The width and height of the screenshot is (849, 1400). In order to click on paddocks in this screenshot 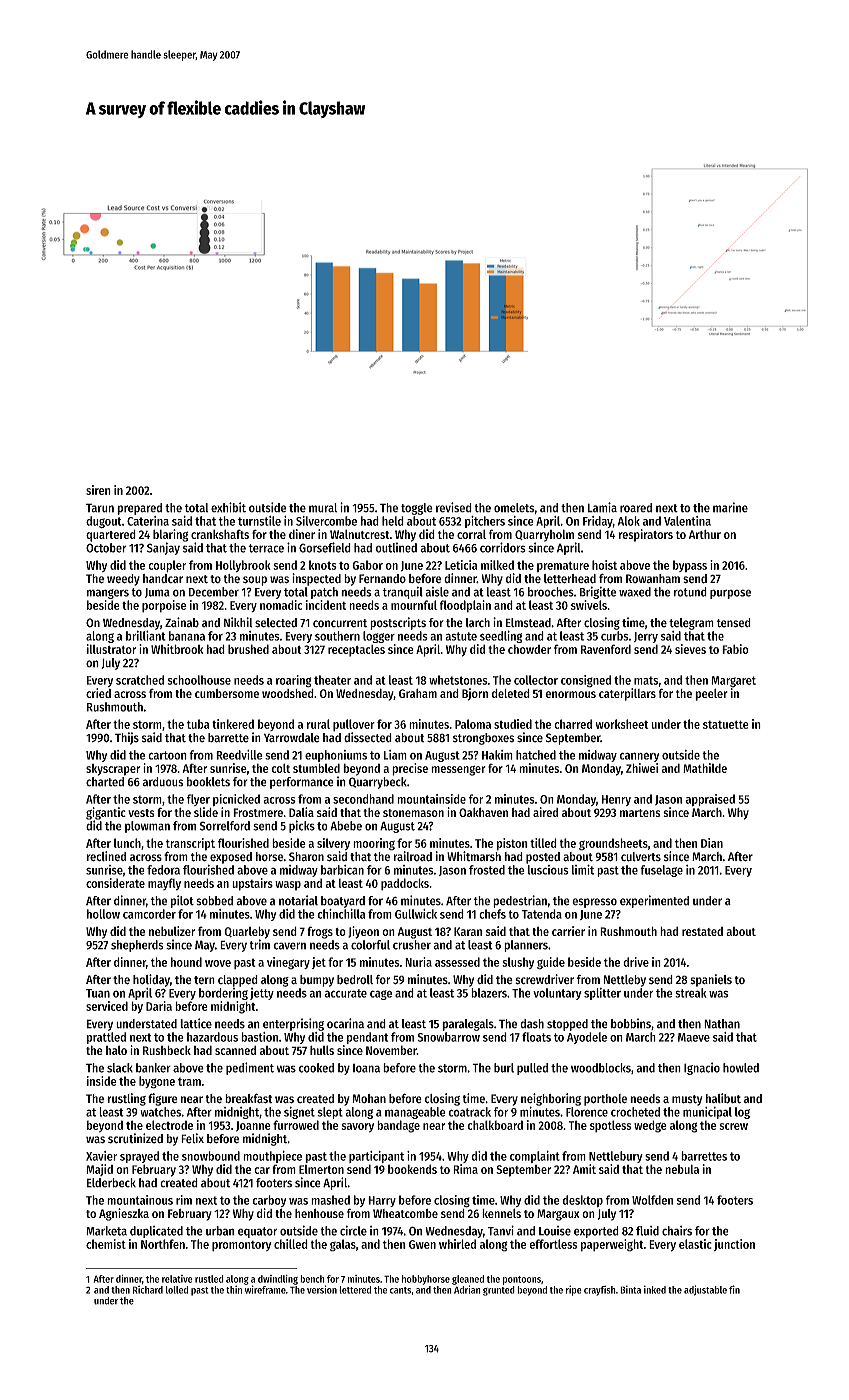, I will do `click(405, 884)`.
